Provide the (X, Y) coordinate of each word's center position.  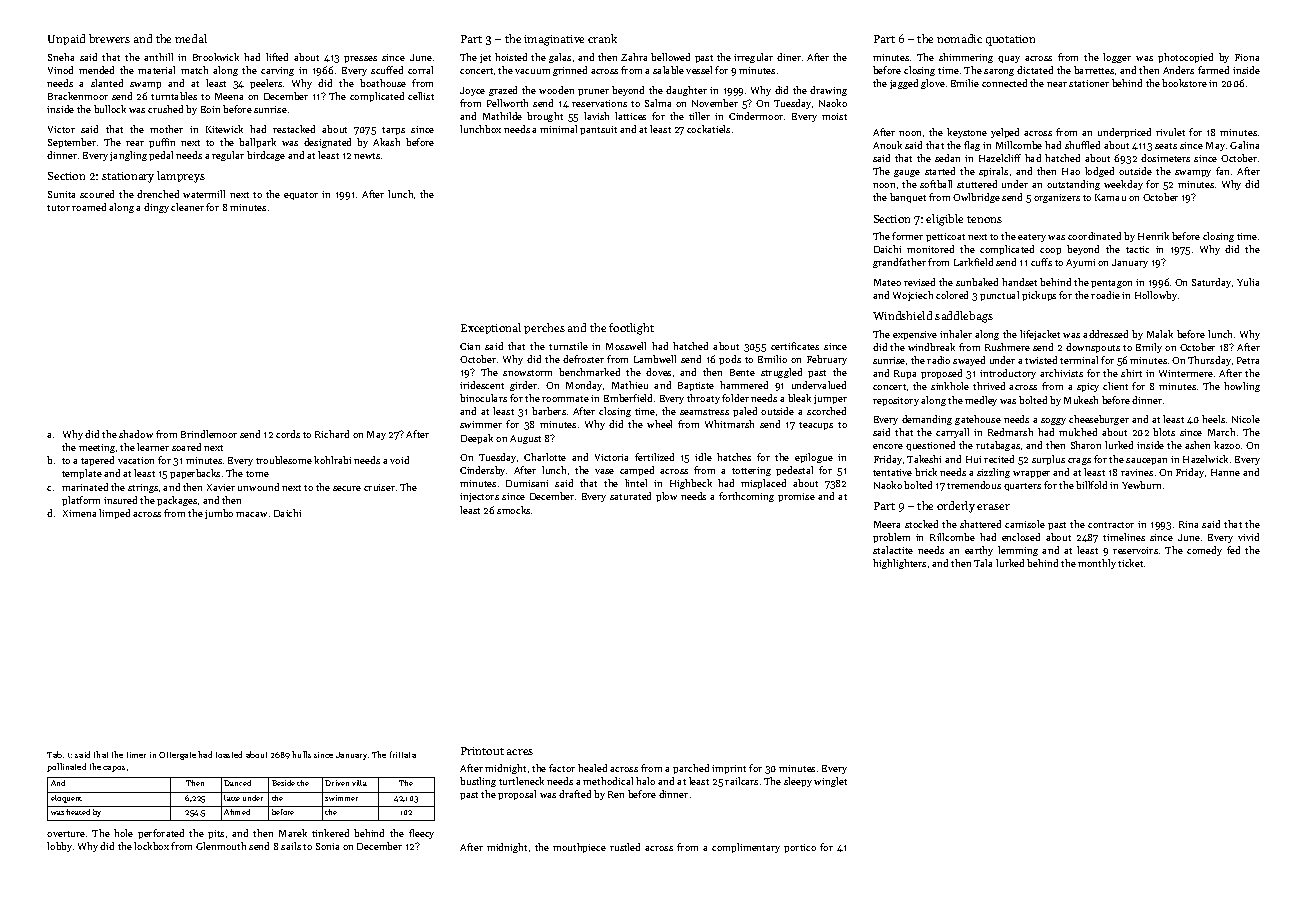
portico (800, 848)
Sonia (327, 846)
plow (666, 497)
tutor (58, 208)
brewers (109, 38)
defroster (583, 359)
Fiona (1247, 57)
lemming (1018, 551)
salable (668, 70)
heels (1213, 419)
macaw (251, 514)
